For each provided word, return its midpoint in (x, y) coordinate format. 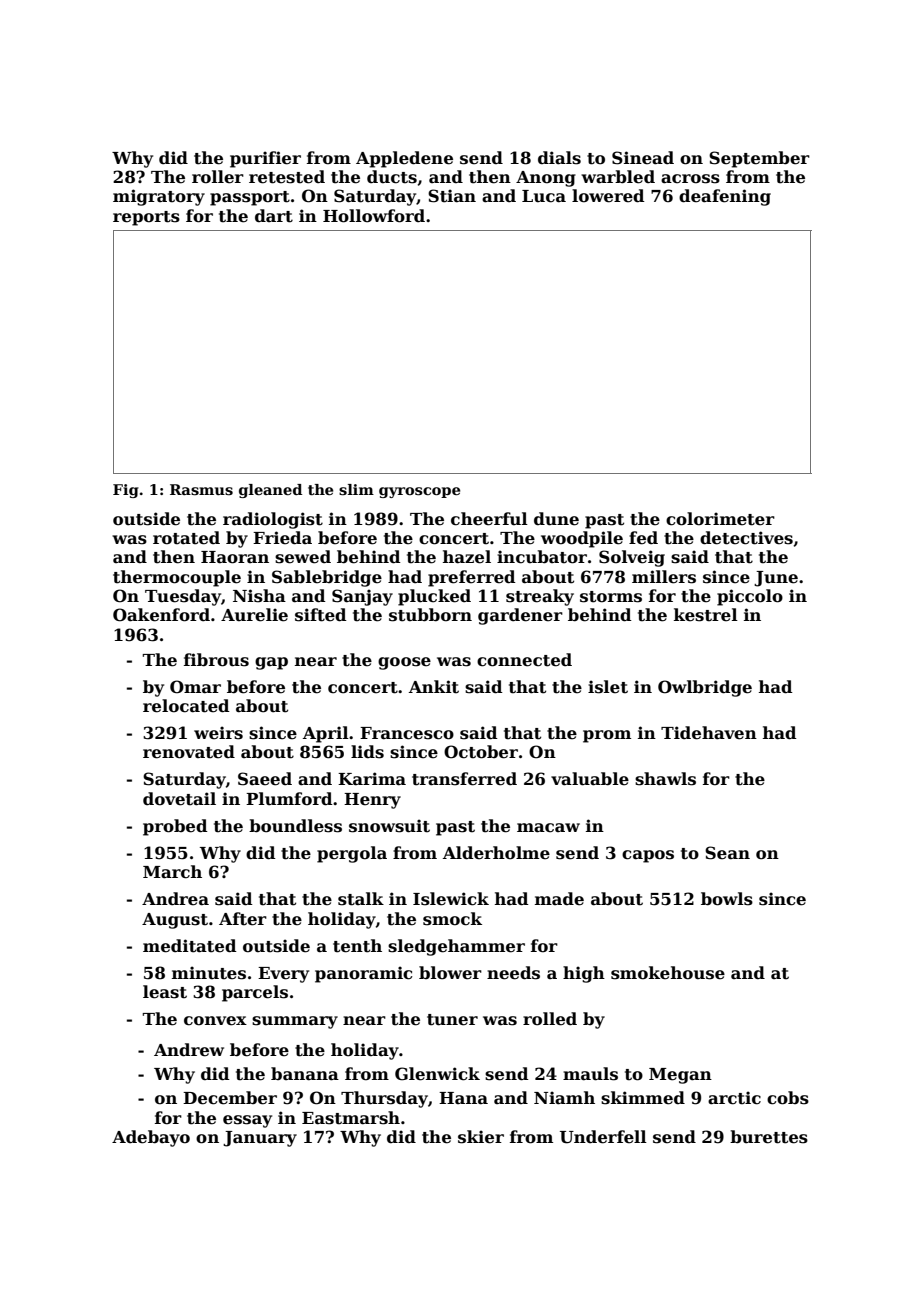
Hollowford (374, 216)
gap (271, 663)
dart (274, 216)
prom (607, 736)
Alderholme (496, 853)
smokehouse (668, 973)
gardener (520, 616)
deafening (725, 197)
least (165, 992)
